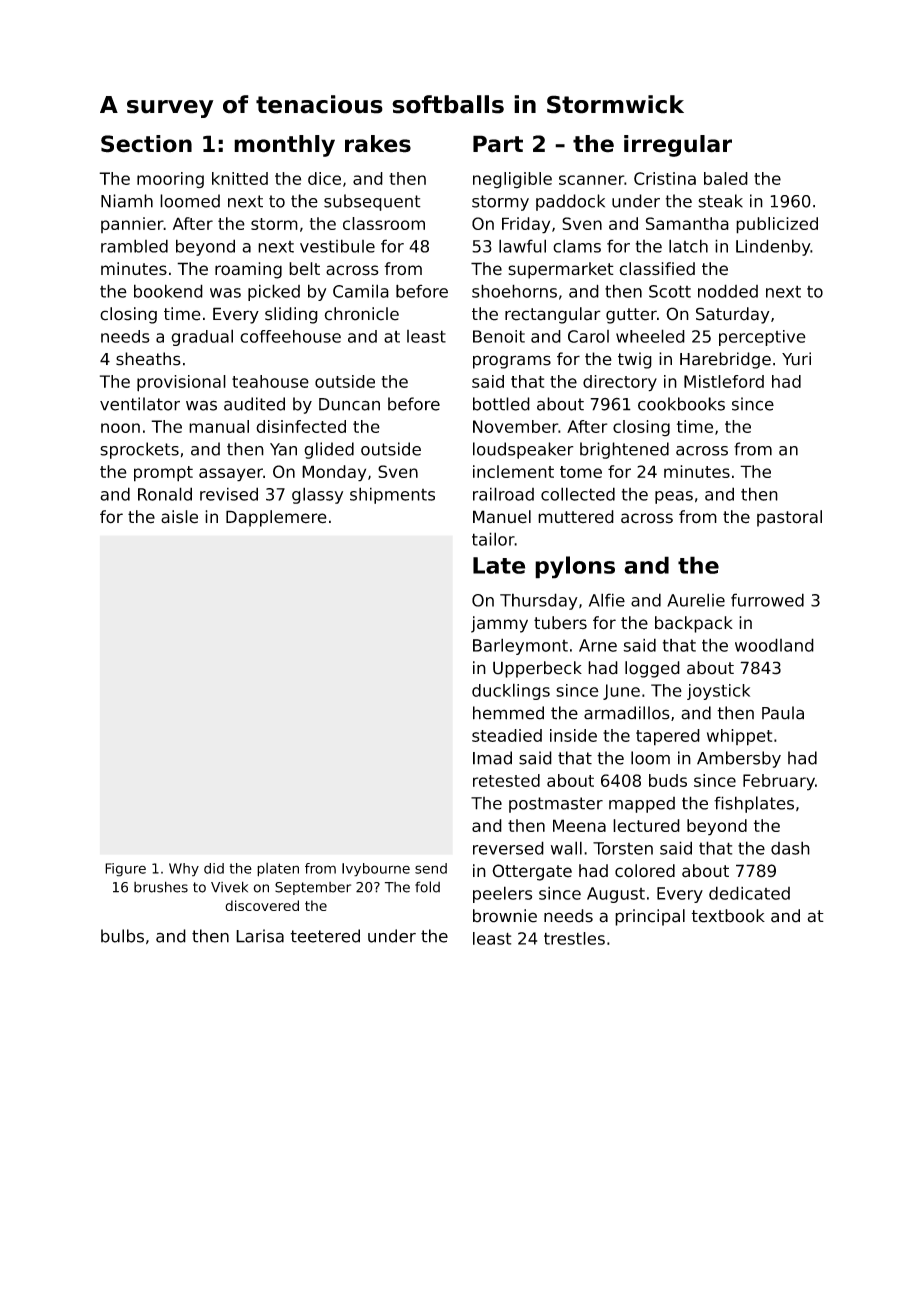  What do you see at coordinates (179, 517) in the screenshot?
I see `aisle` at bounding box center [179, 517].
